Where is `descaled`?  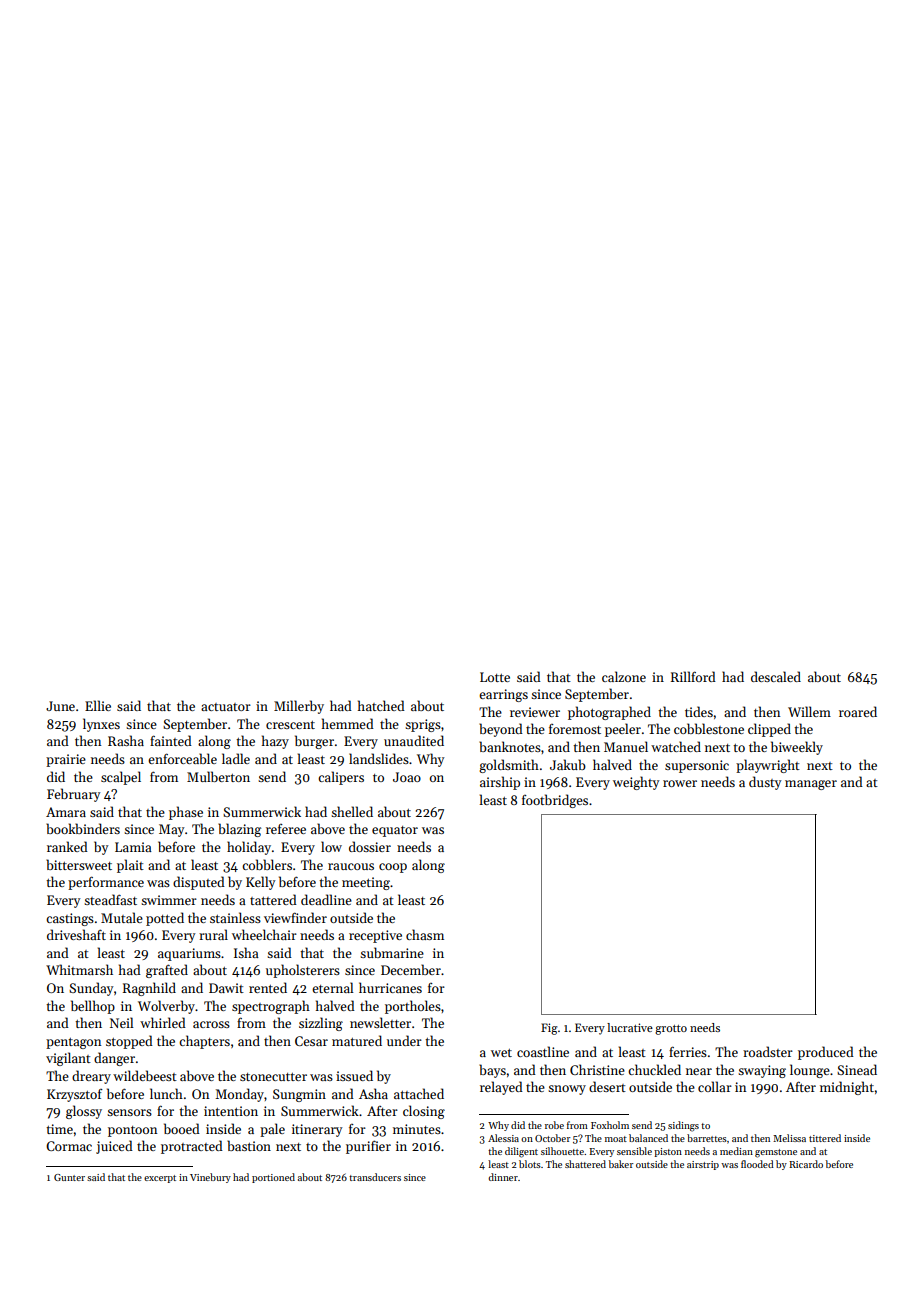
descaled is located at coordinates (776, 676).
